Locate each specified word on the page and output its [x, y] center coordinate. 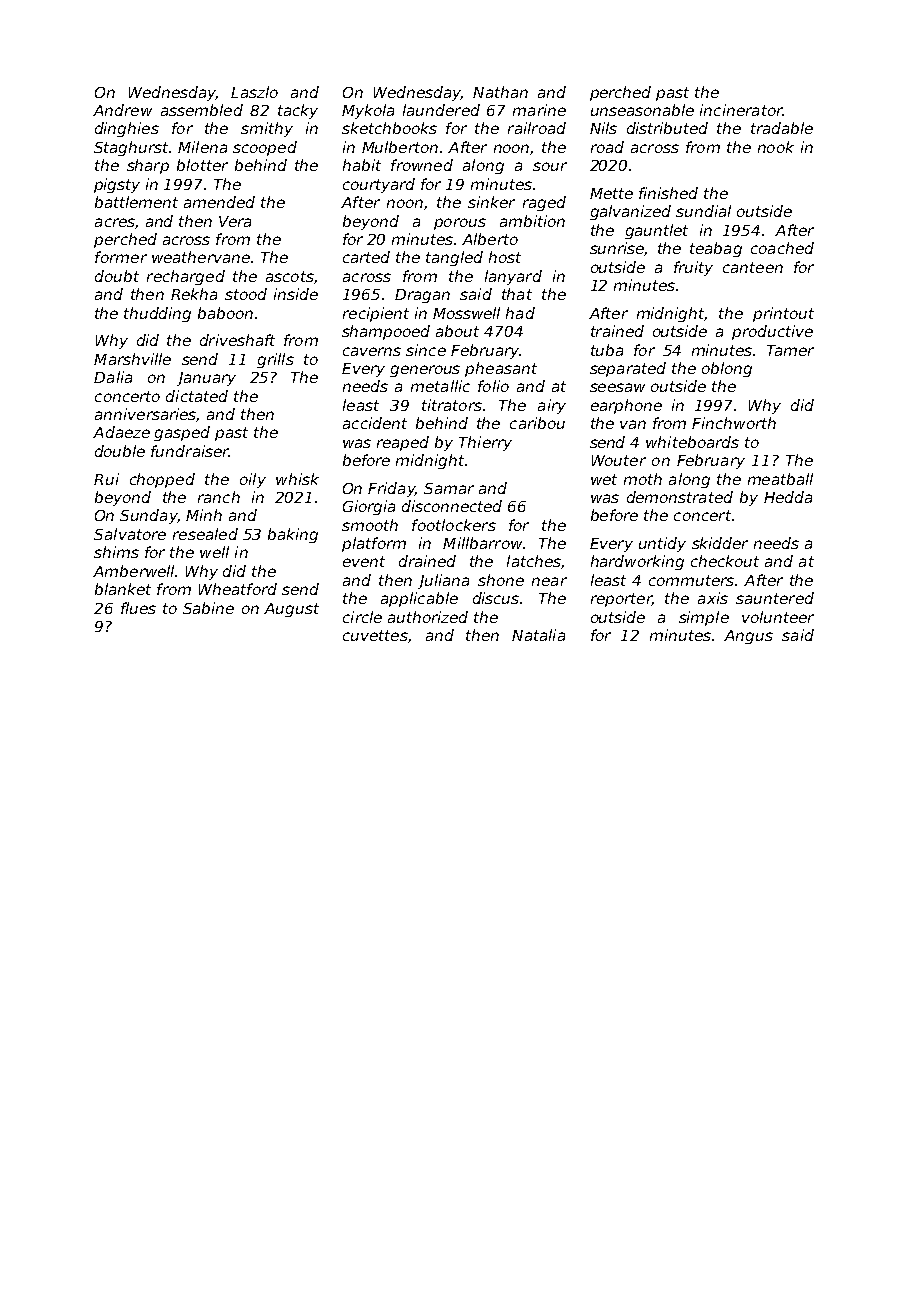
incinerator [741, 110]
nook [776, 147]
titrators [452, 405]
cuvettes [375, 635]
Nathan [500, 92]
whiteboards [692, 442]
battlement [136, 202]
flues [138, 608]
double [120, 451]
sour [550, 166]
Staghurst [131, 148]
